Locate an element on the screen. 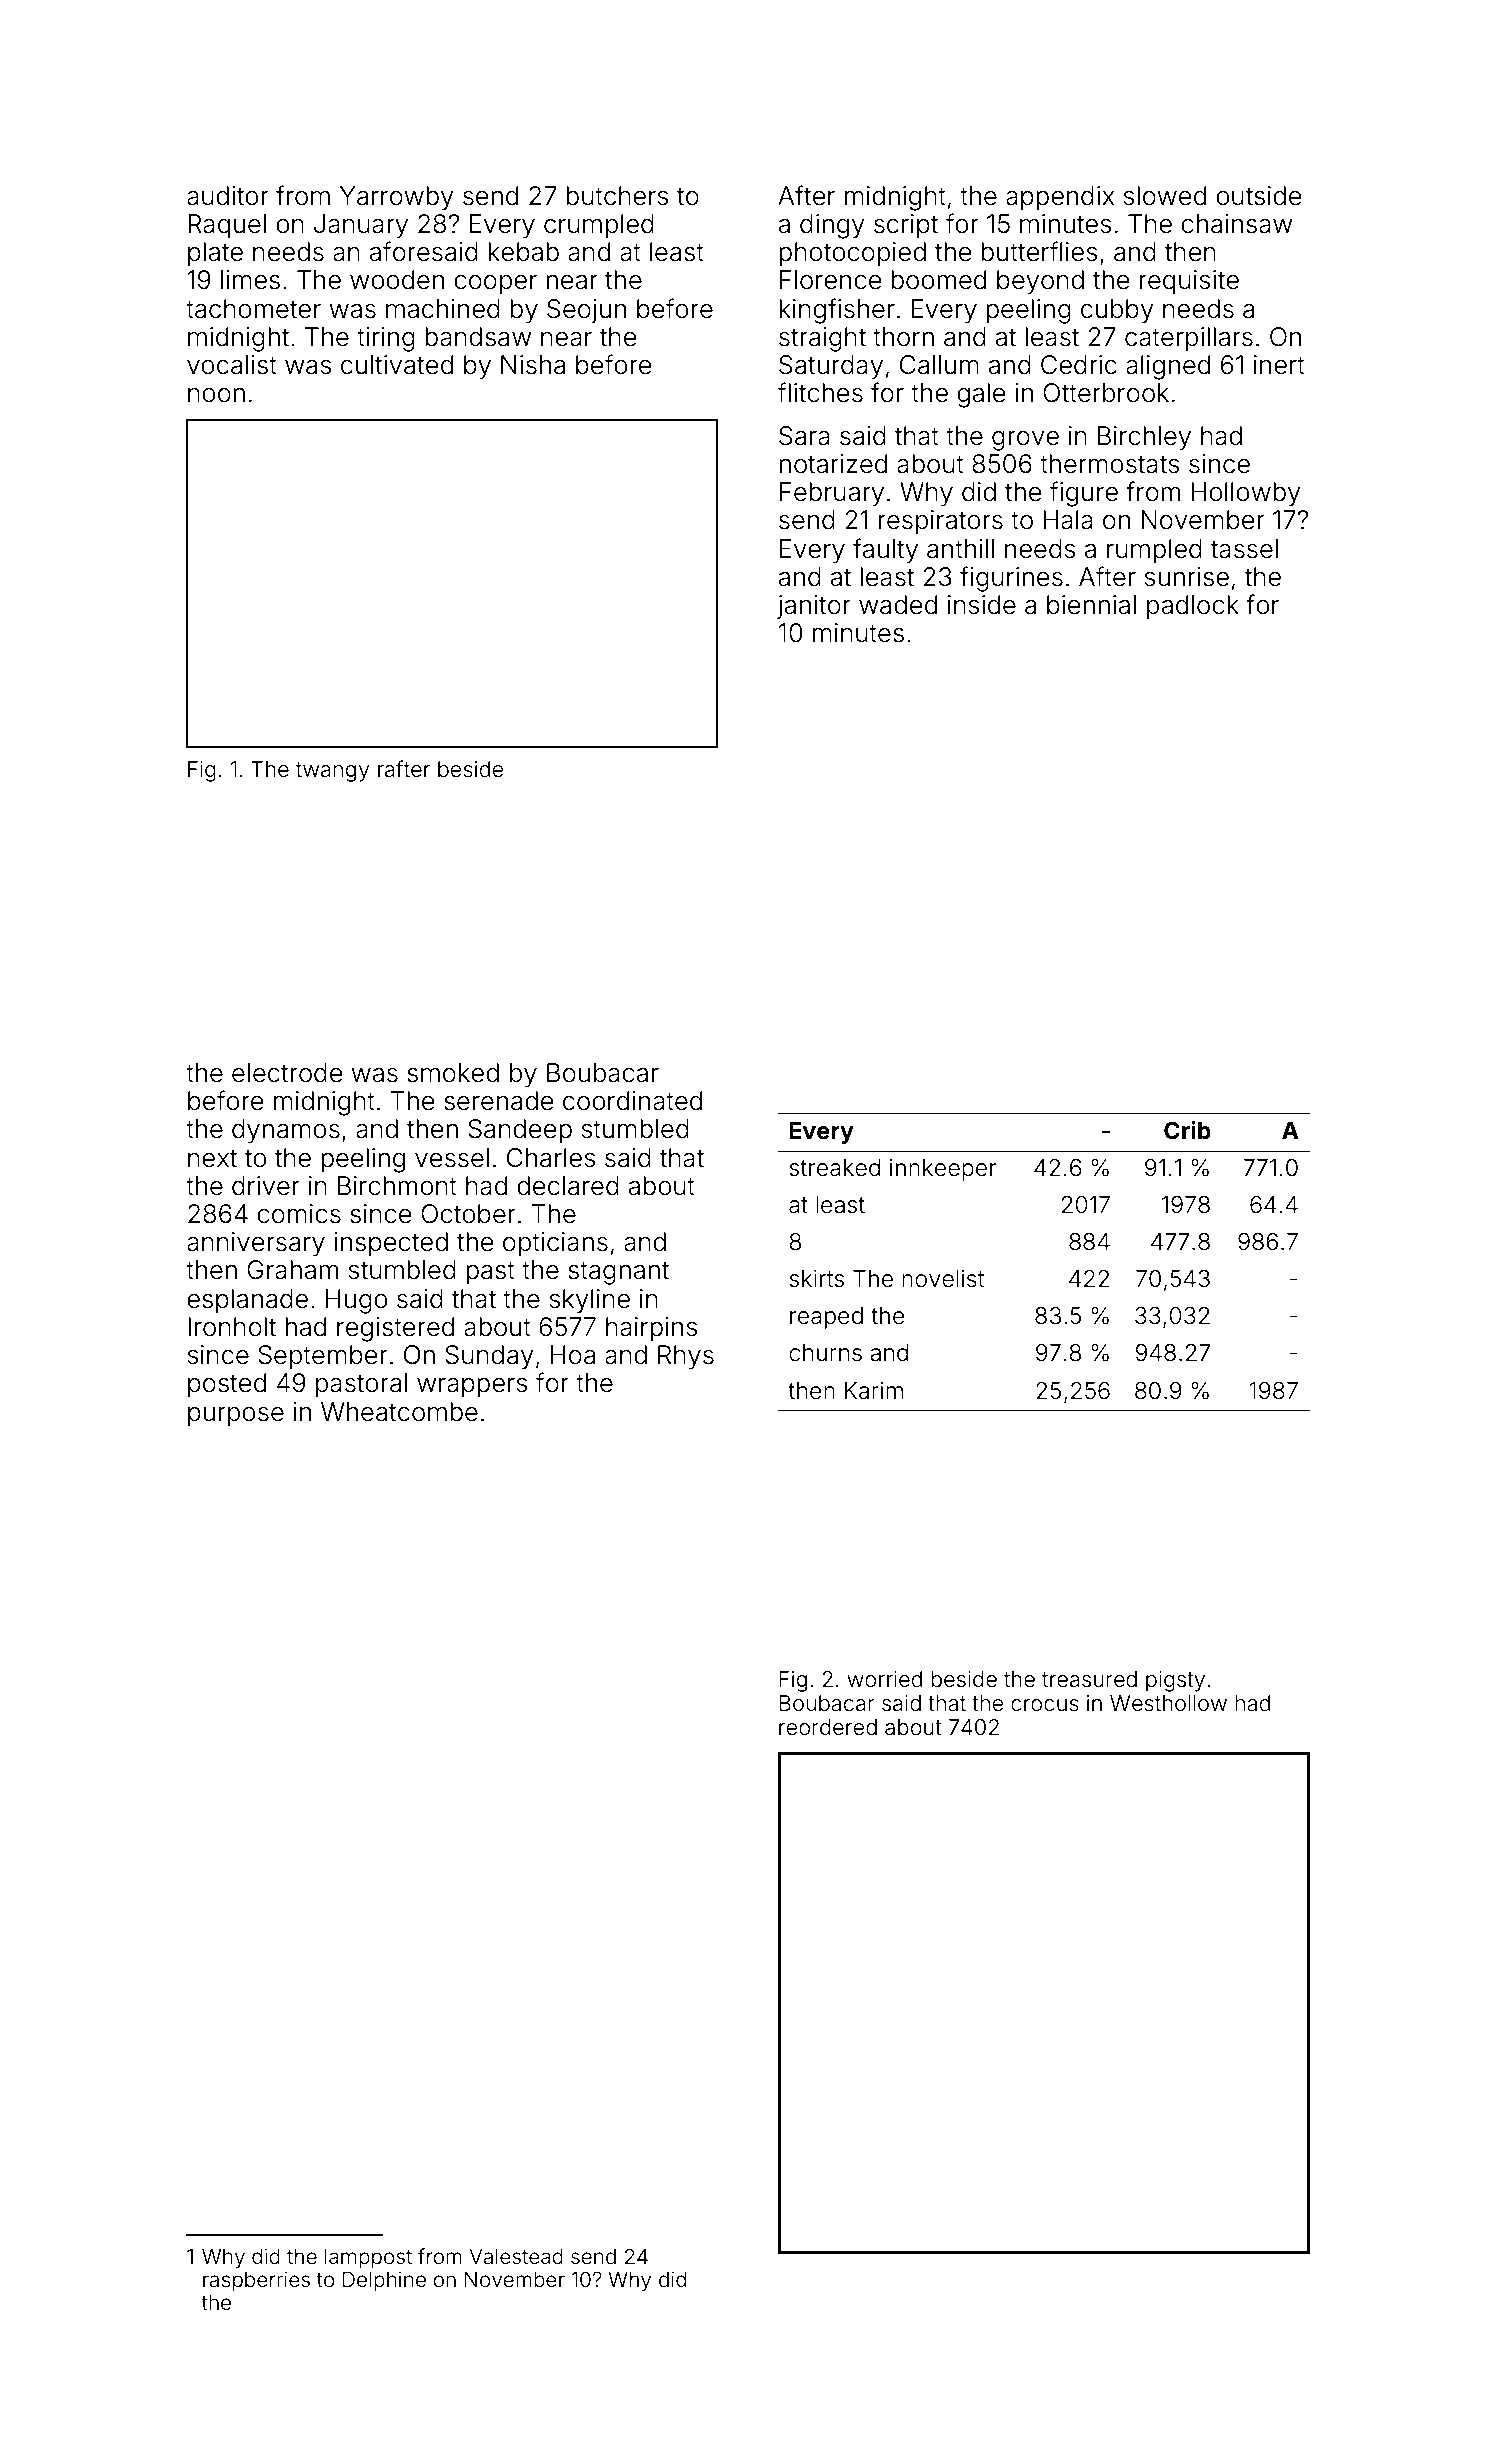 The image size is (1496, 2464). wrappers is located at coordinates (472, 1388).
